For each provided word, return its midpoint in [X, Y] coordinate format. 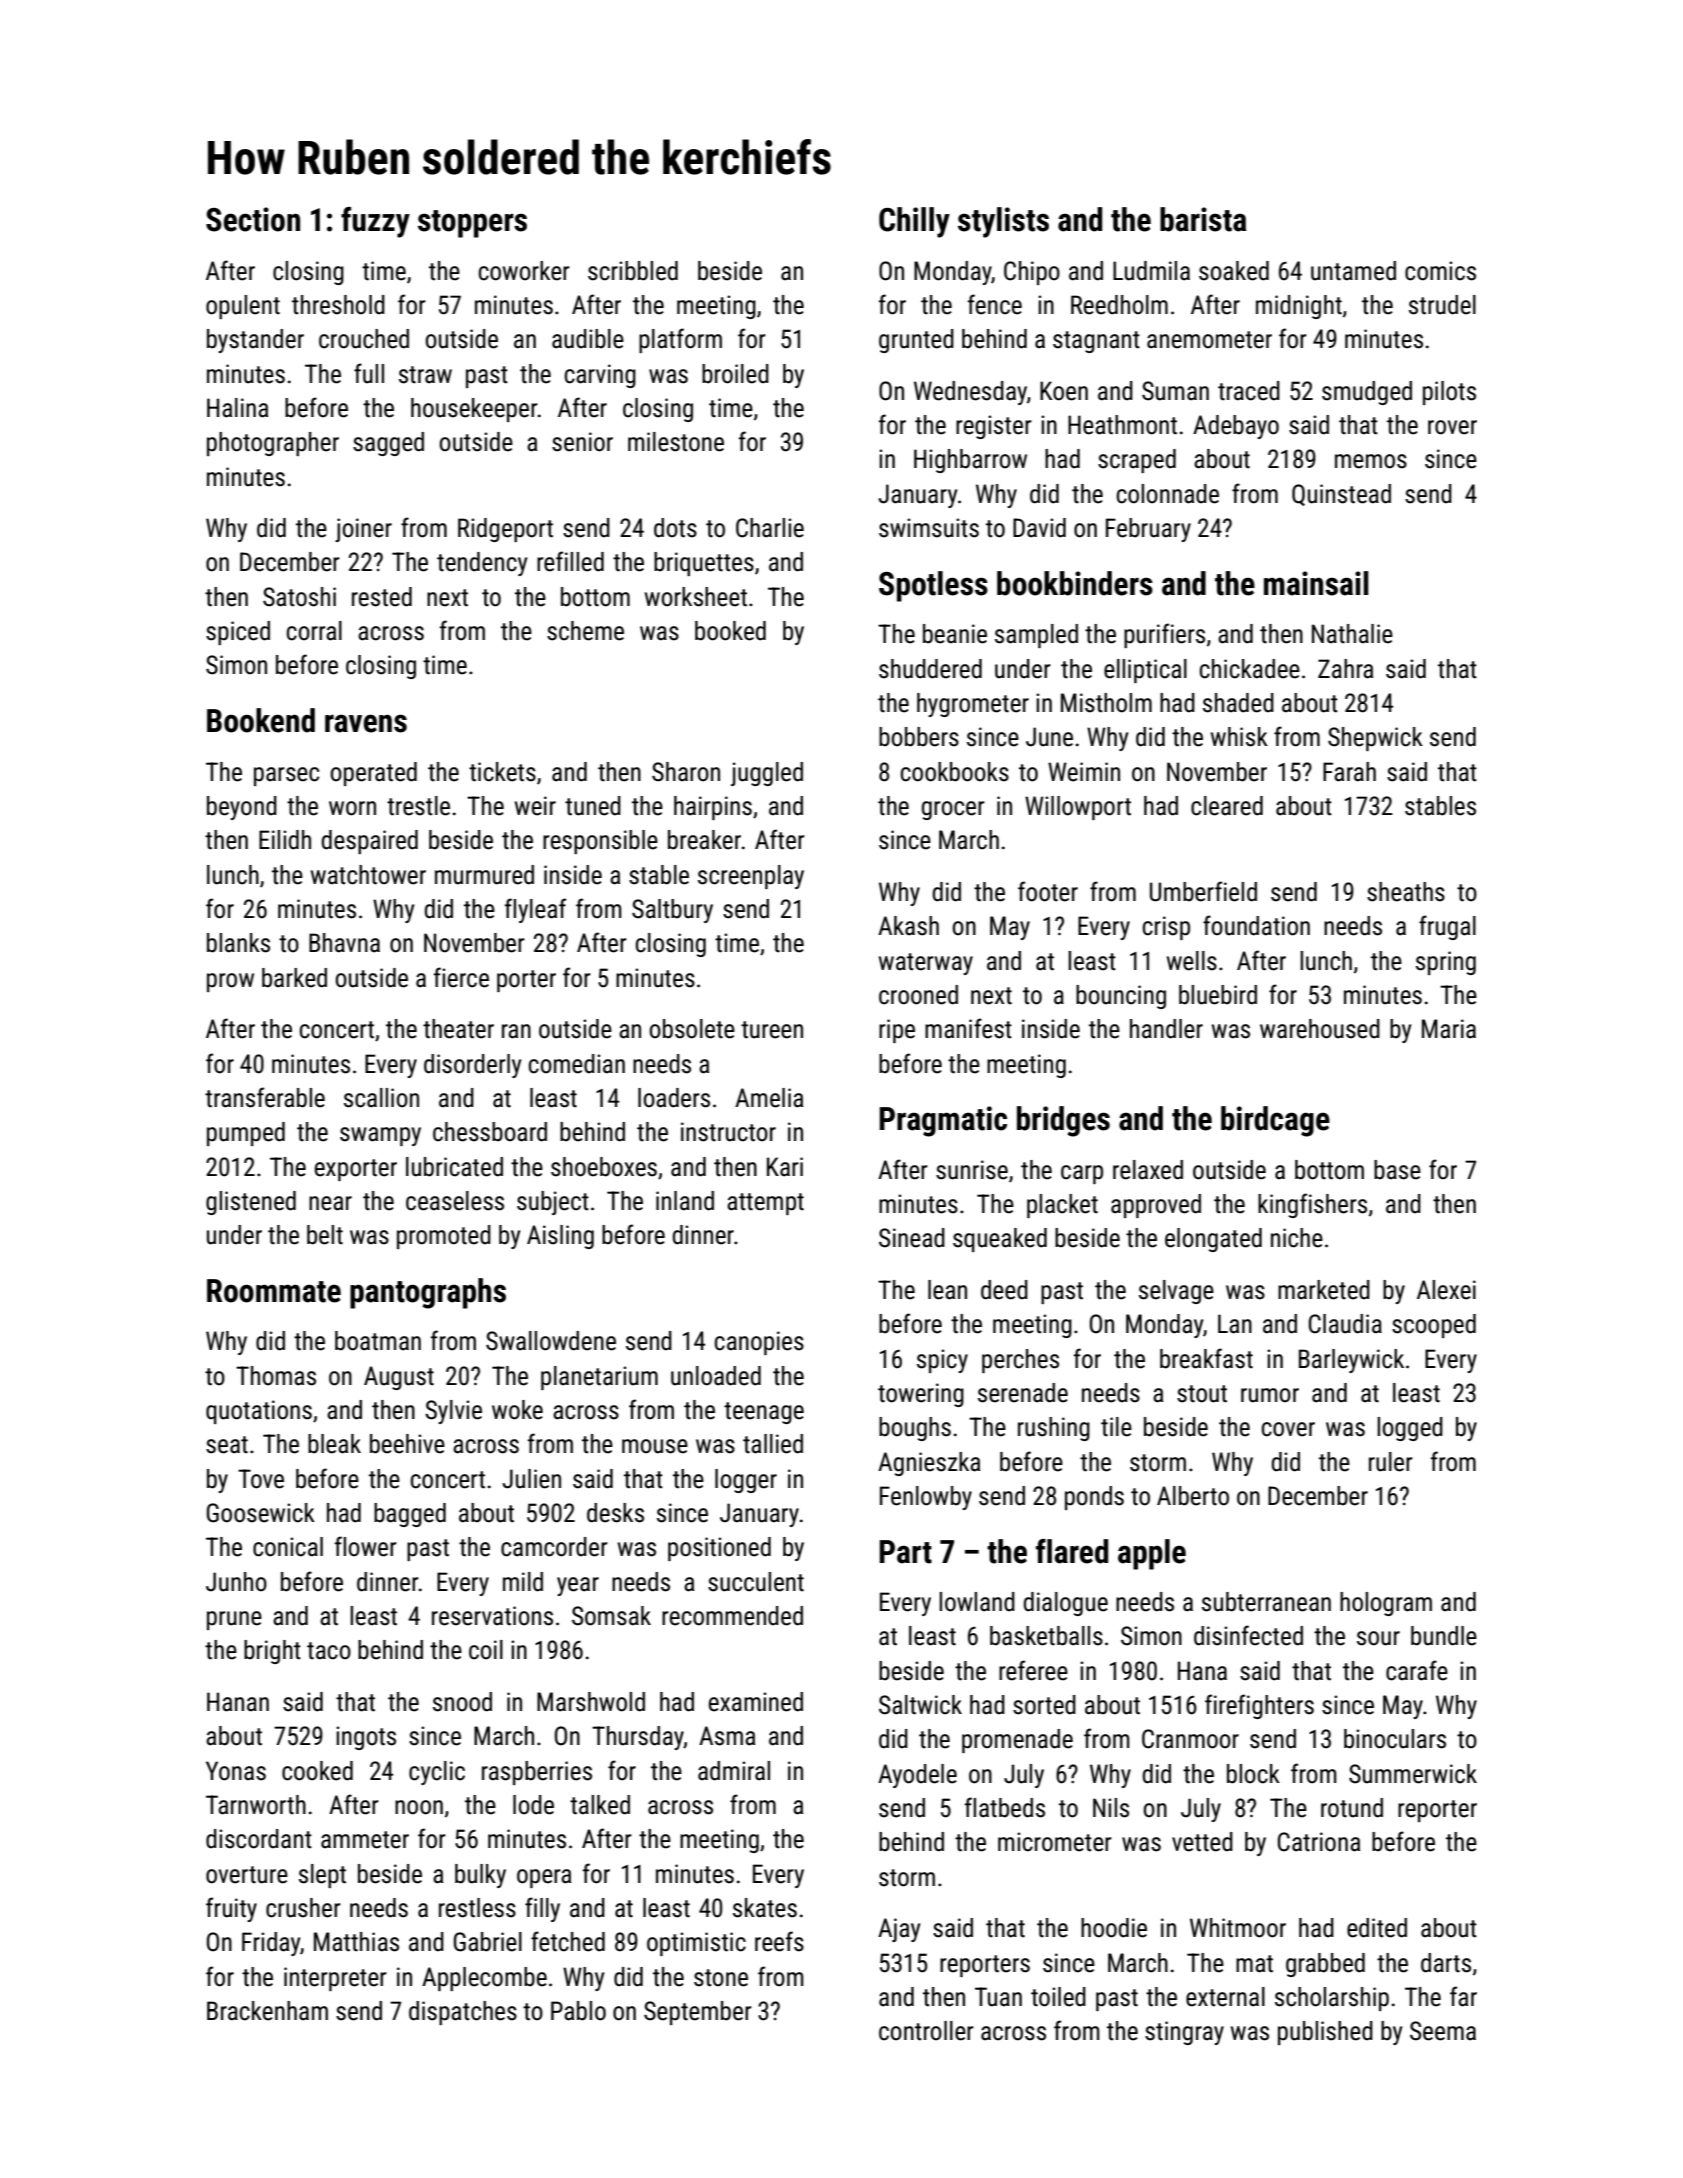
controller [926, 2031]
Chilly [914, 222]
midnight [1299, 307]
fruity [231, 1909]
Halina [237, 408]
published [1325, 2033]
